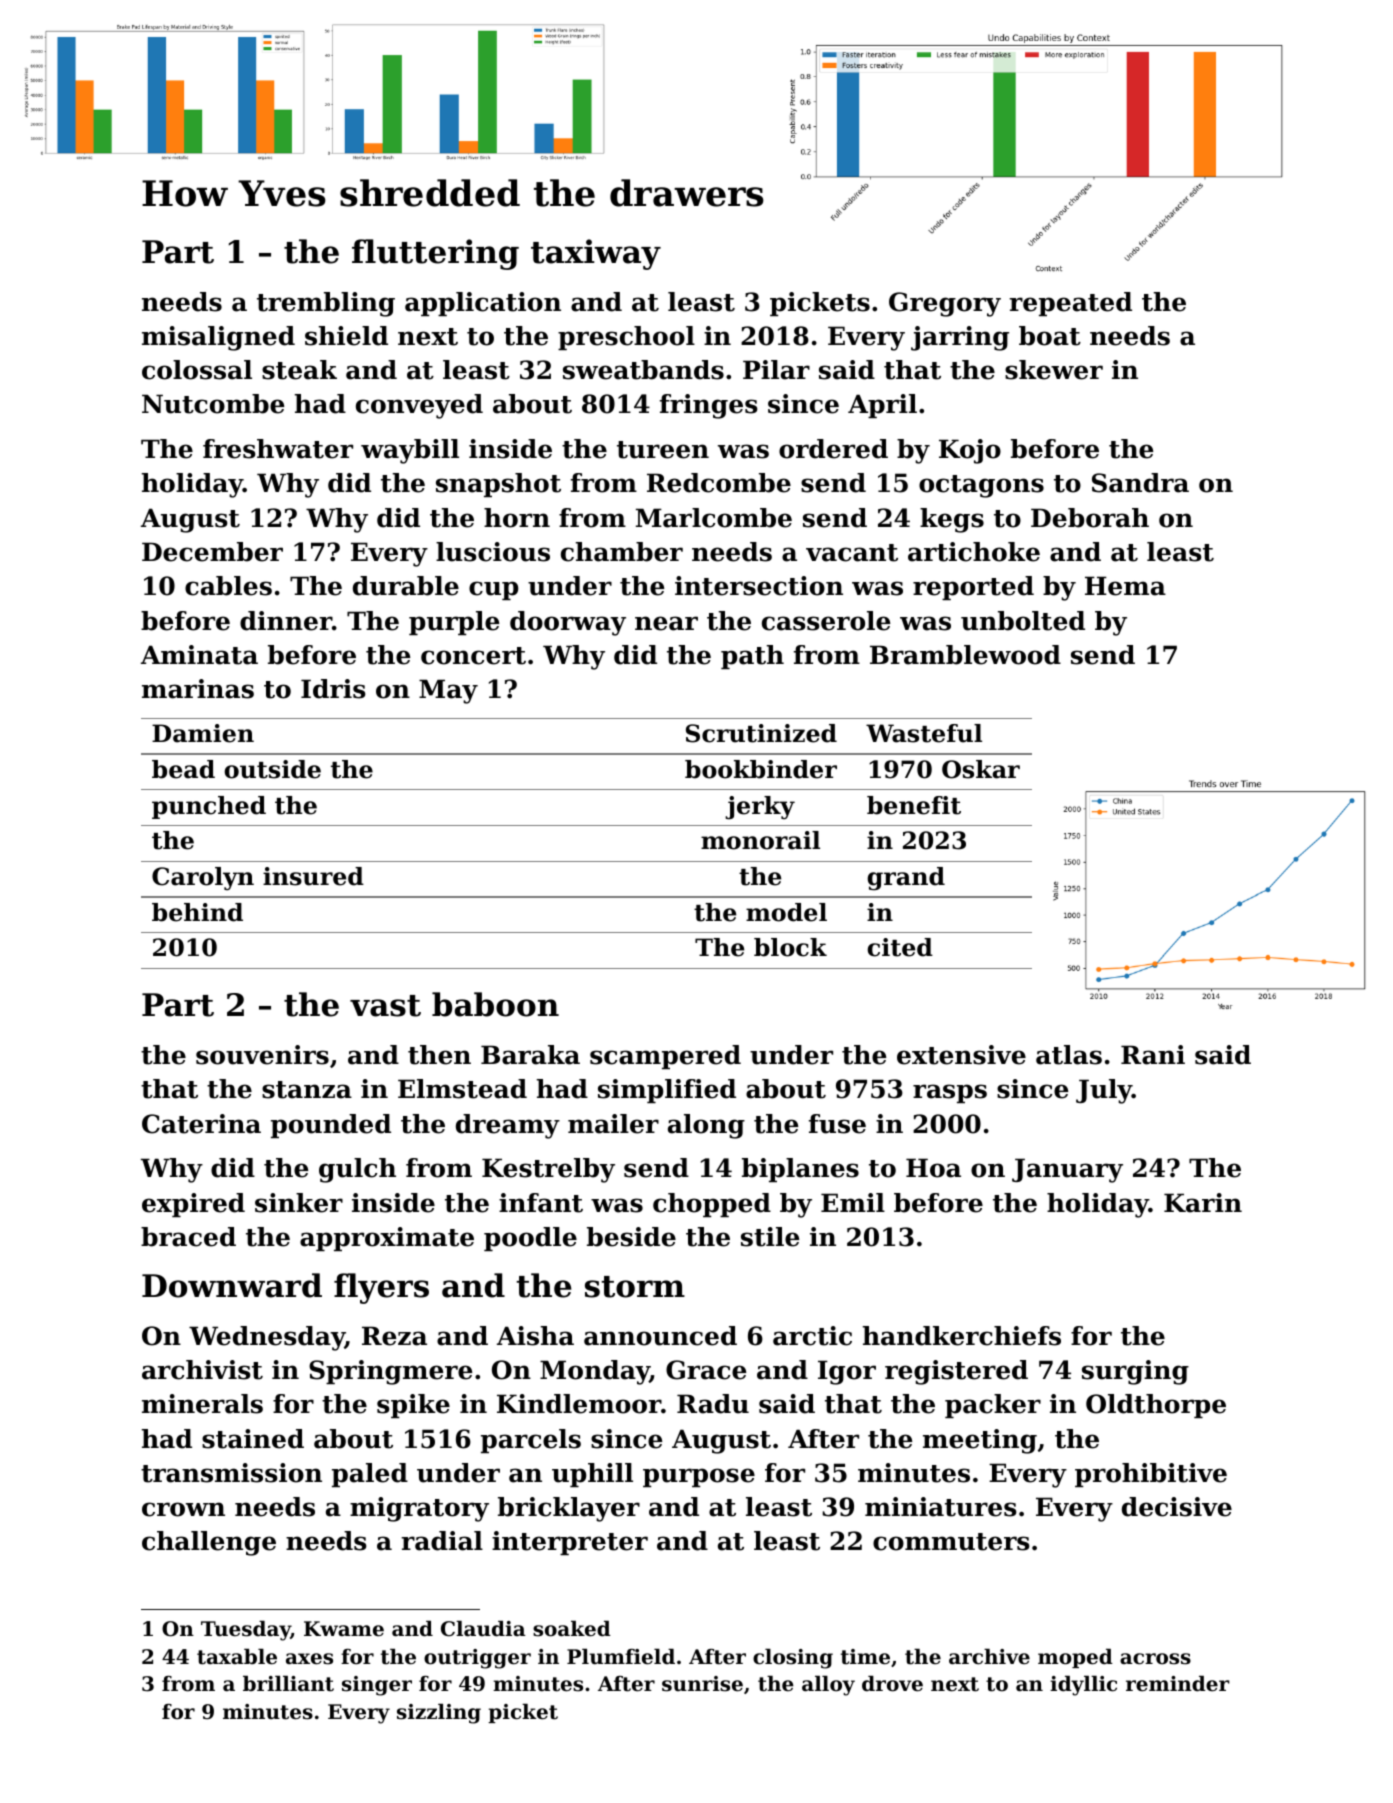  What do you see at coordinates (1070, 304) in the document?
I see `repeated` at bounding box center [1070, 304].
